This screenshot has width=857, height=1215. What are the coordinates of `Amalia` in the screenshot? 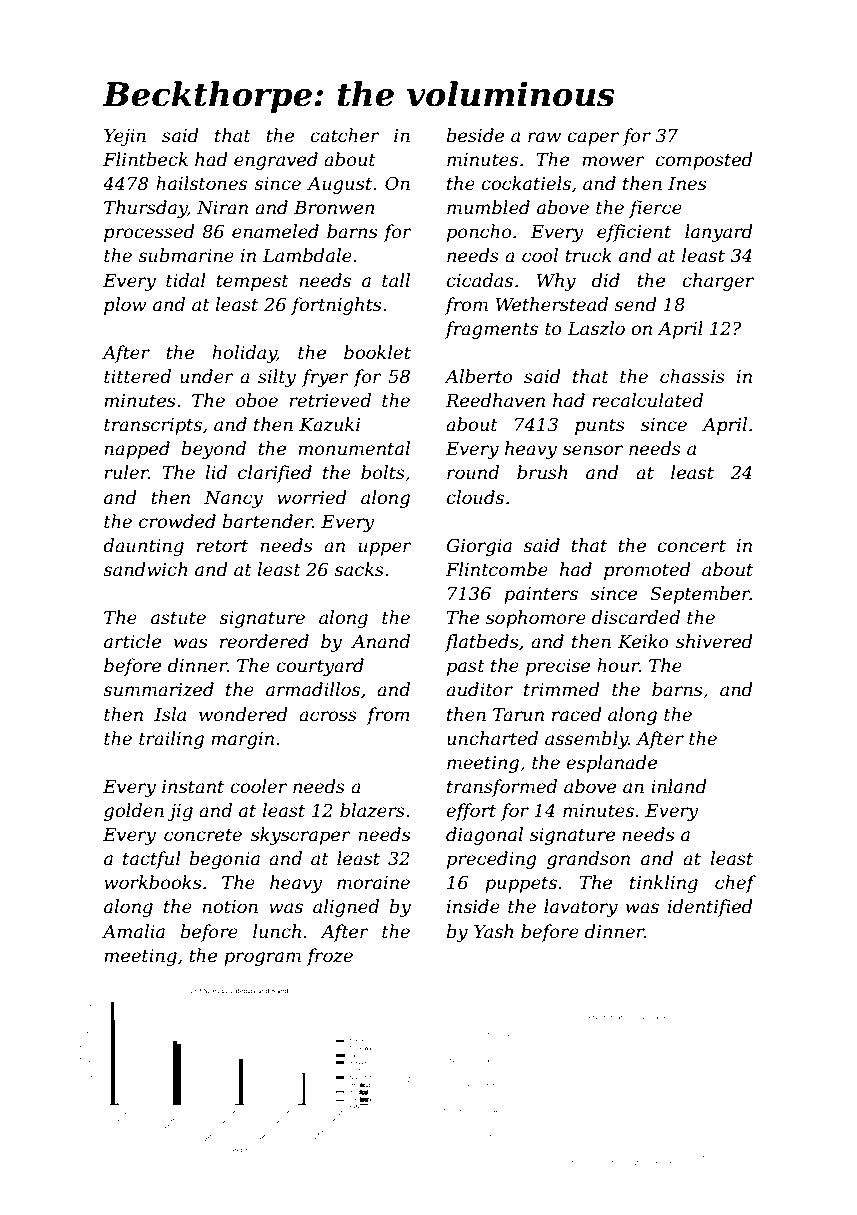 It's located at (133, 931).
